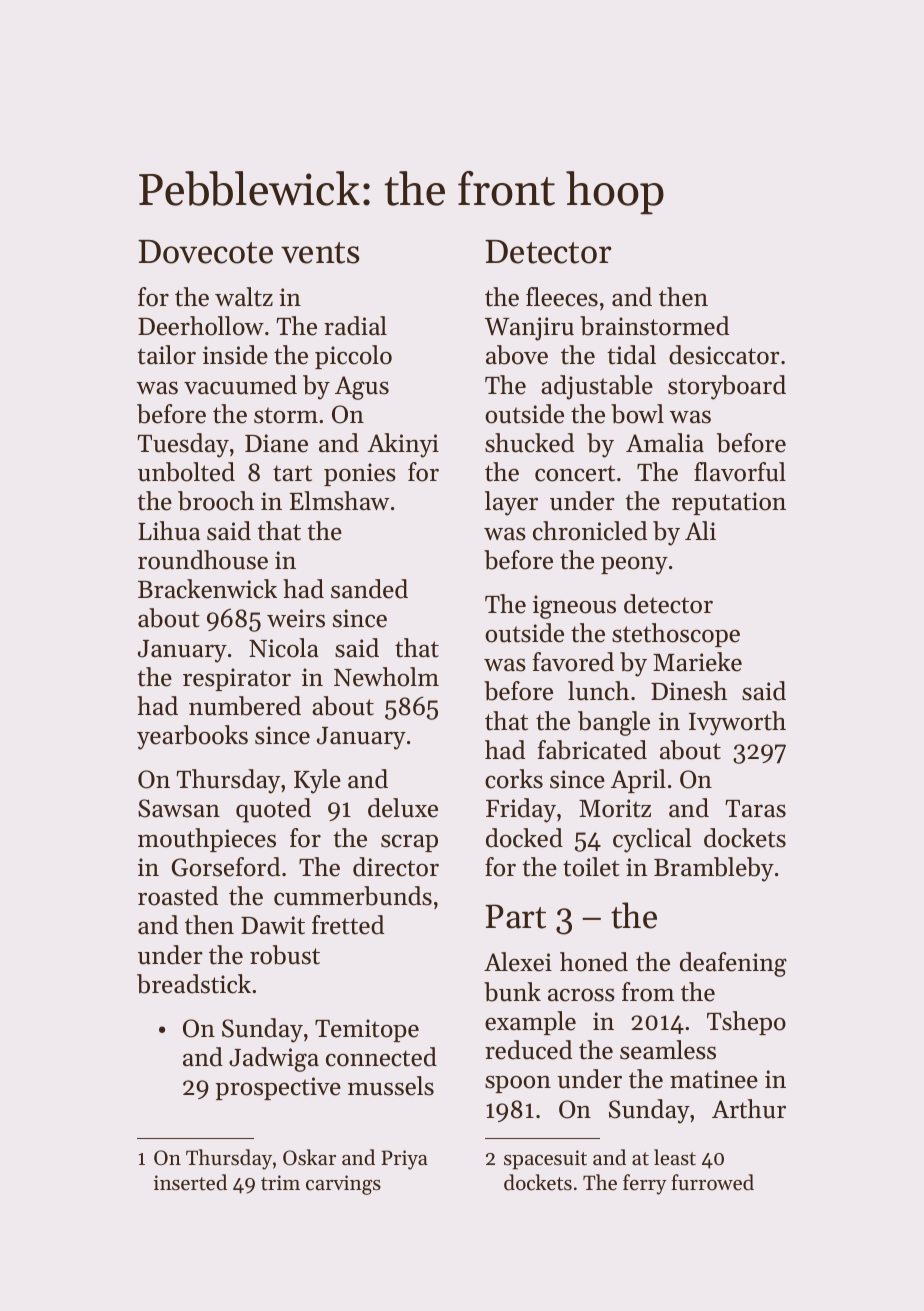 This screenshot has width=924, height=1311. I want to click on piccolo, so click(353, 357).
